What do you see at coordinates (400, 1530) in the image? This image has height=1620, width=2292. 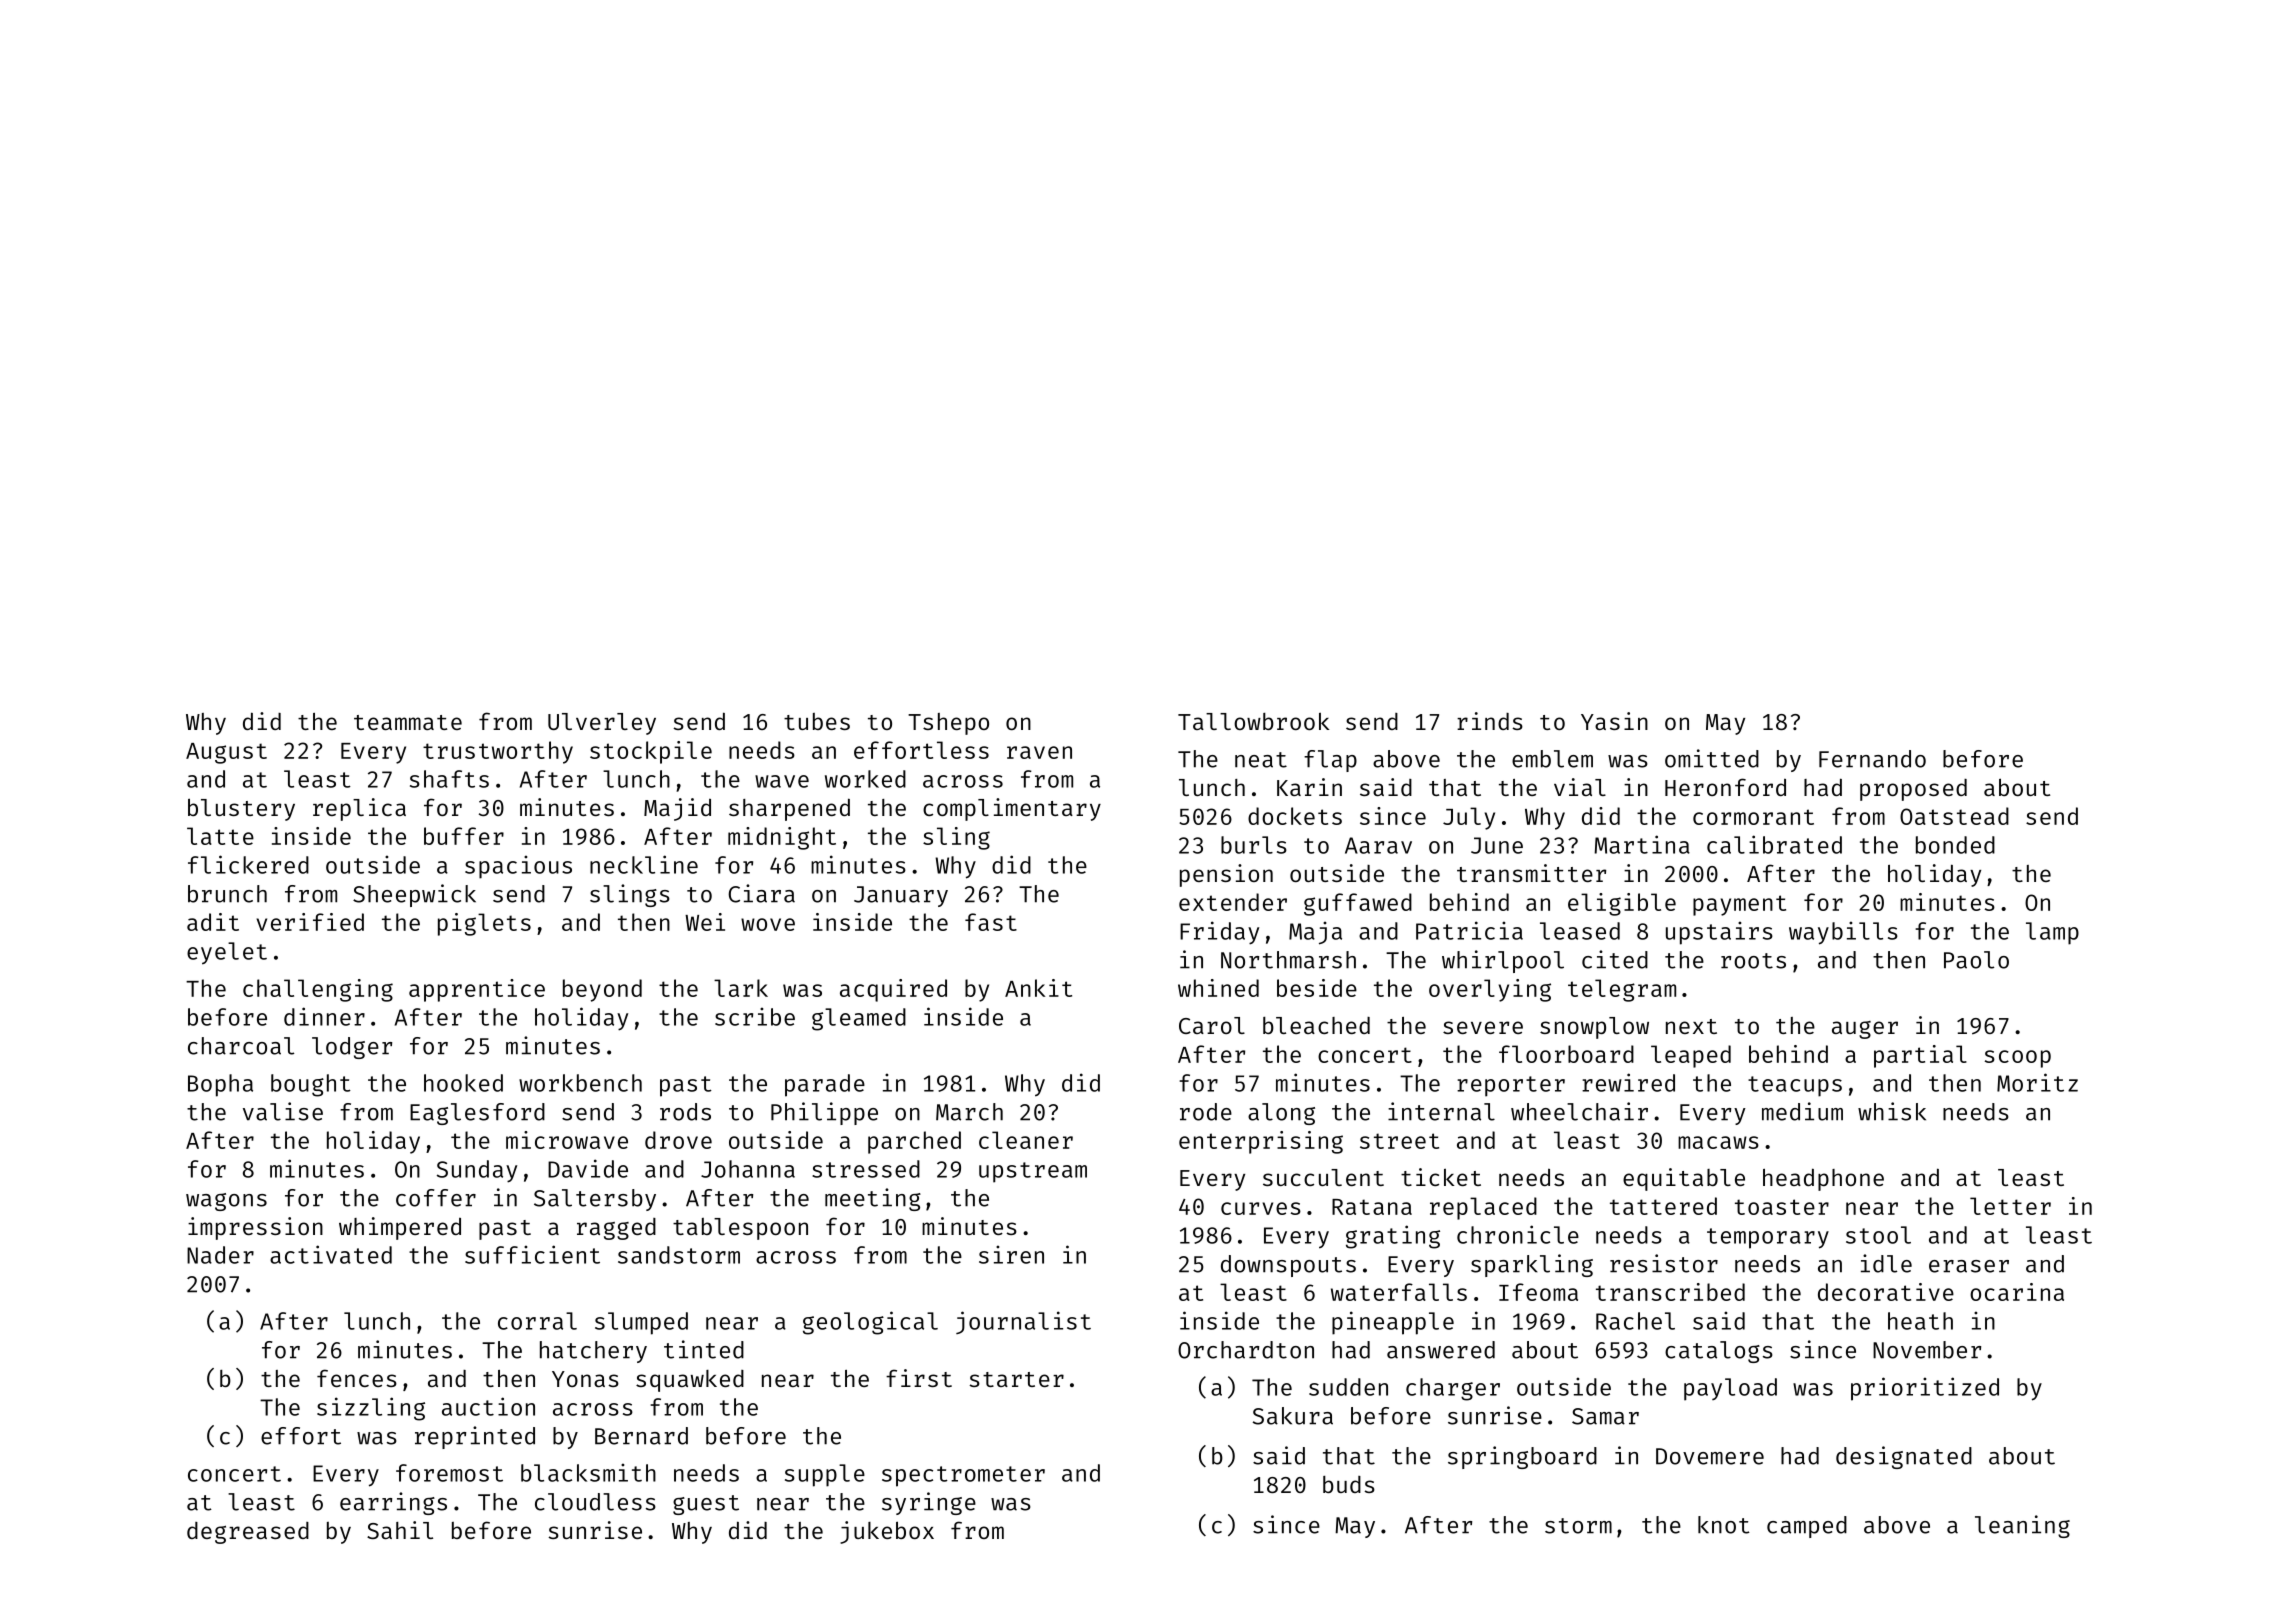 I see `Sahil` at bounding box center [400, 1530].
